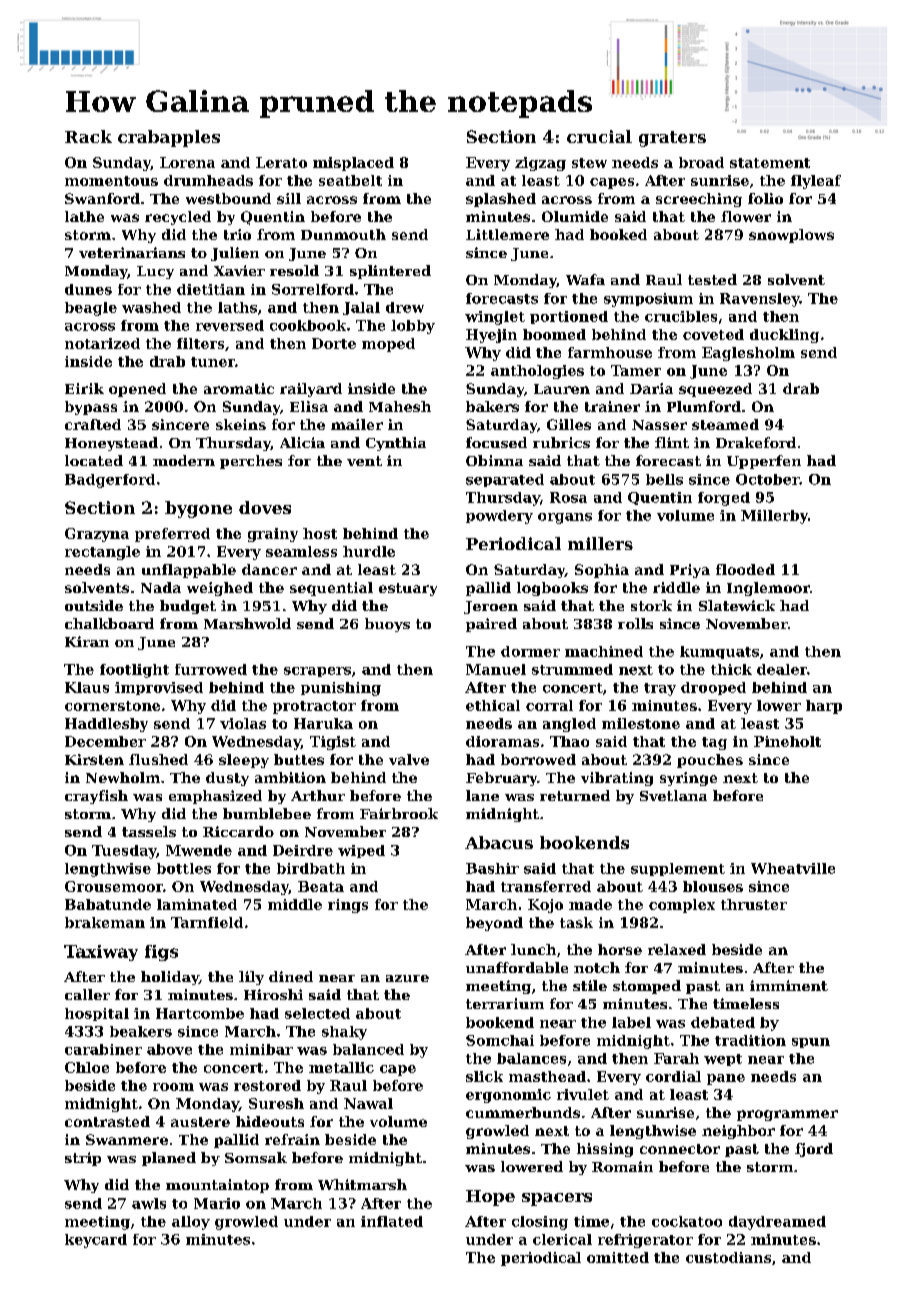 Image resolution: width=908 pixels, height=1316 pixels. I want to click on bygone, so click(198, 509).
